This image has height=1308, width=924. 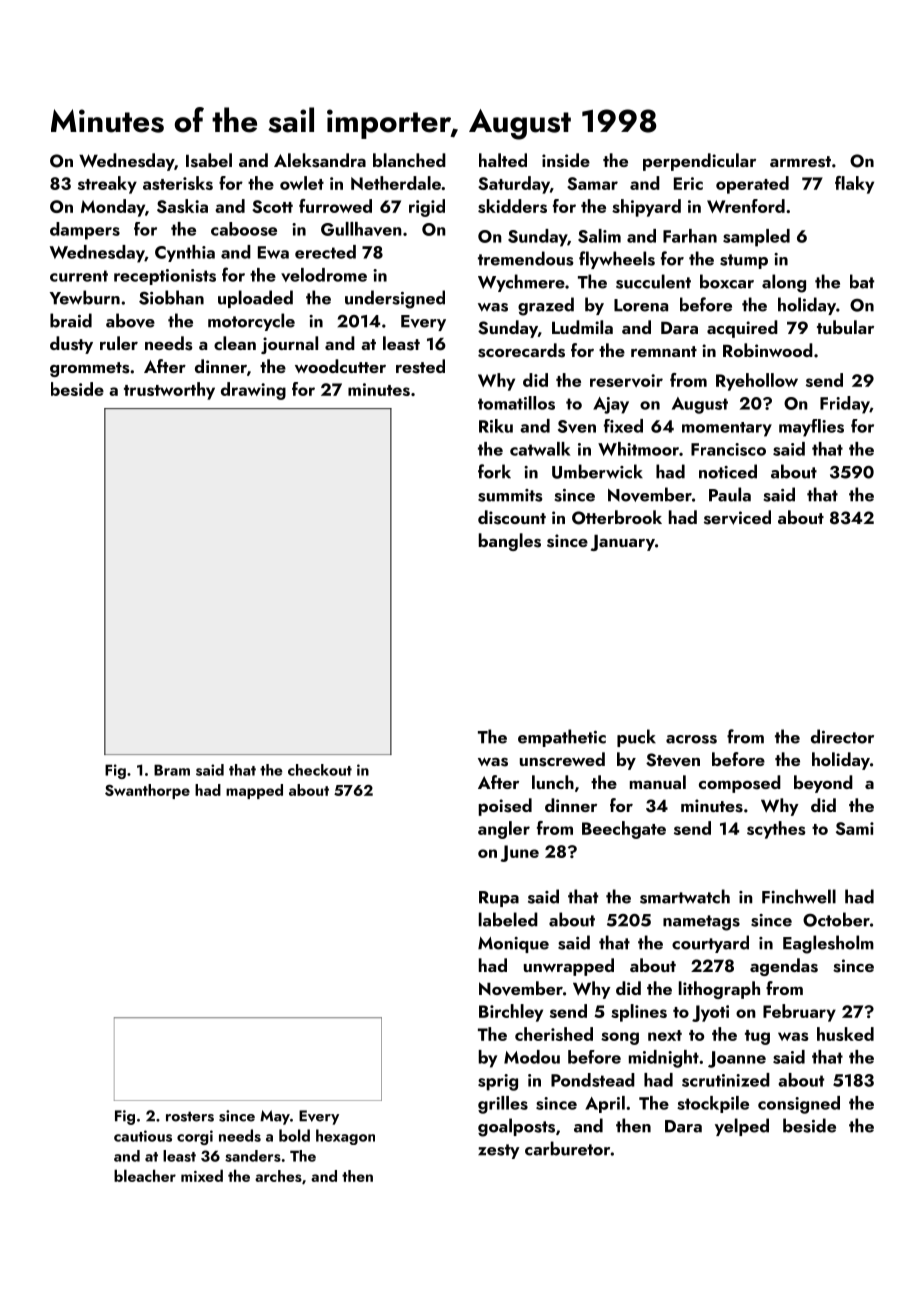 What do you see at coordinates (499, 1151) in the image?
I see `zesty` at bounding box center [499, 1151].
